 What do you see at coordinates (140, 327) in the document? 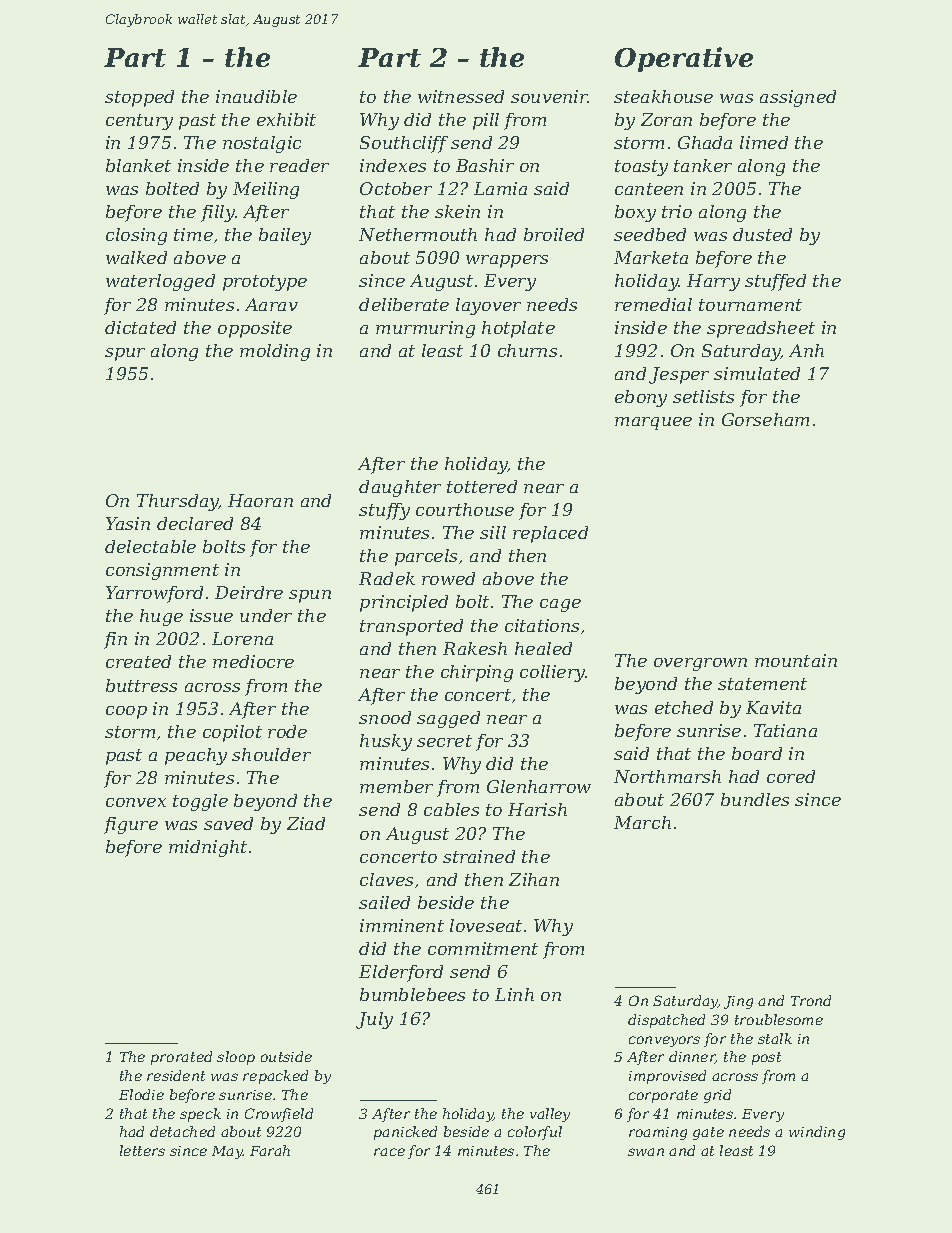
I see `dictated` at bounding box center [140, 327].
